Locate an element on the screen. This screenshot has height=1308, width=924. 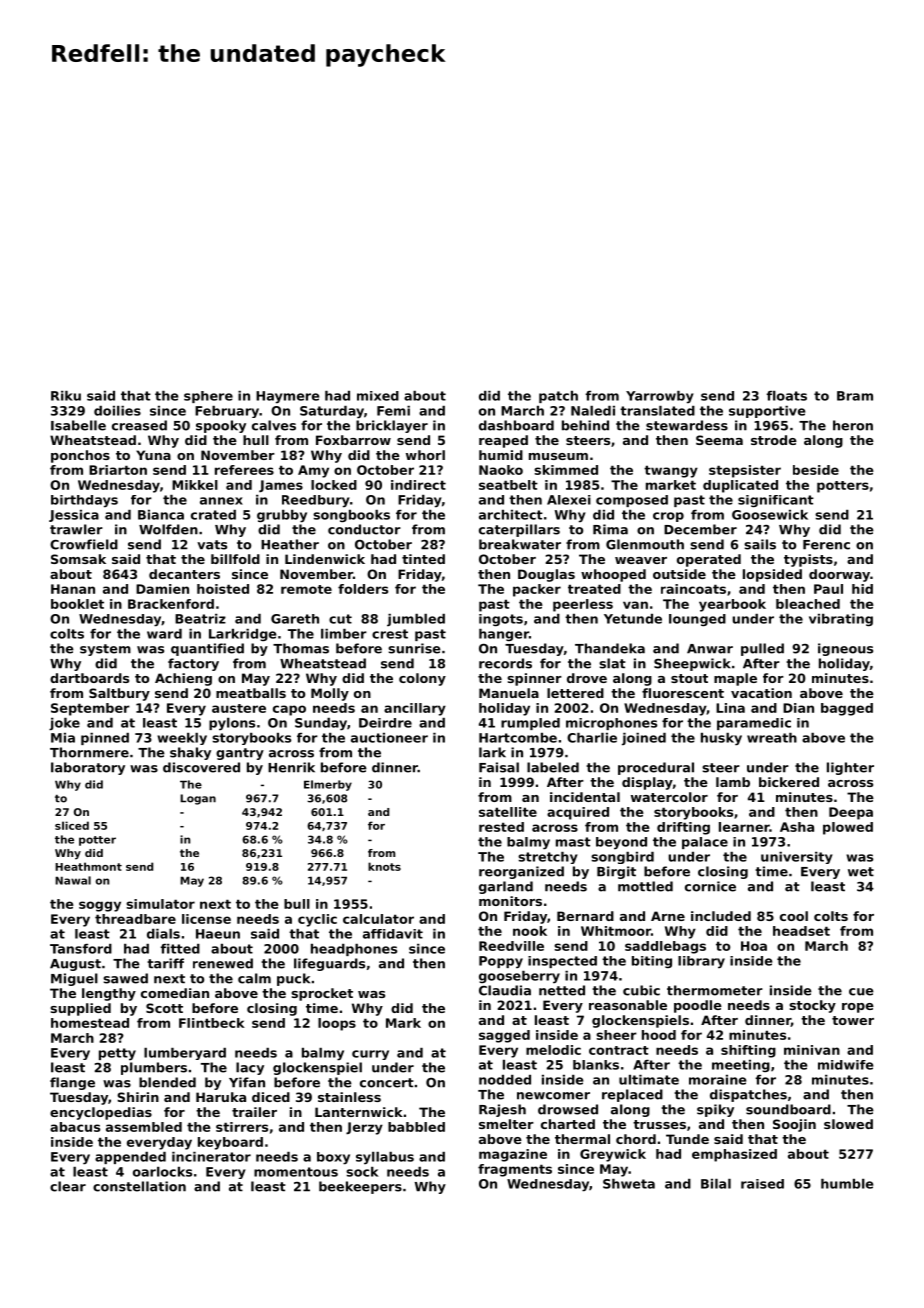
Jessica is located at coordinates (74, 516).
